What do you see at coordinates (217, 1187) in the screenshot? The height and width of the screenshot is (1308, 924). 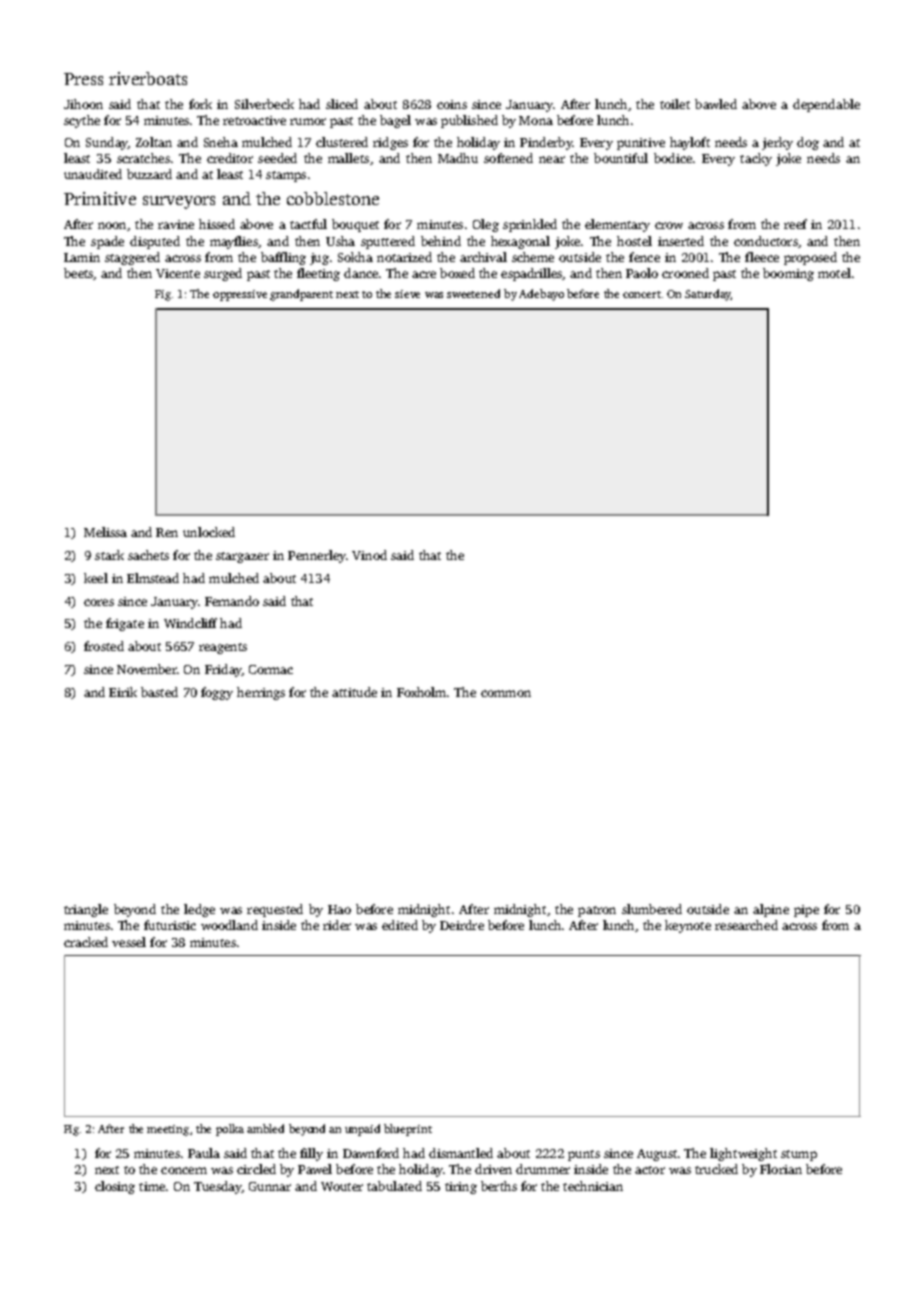 I see `Tuesday` at bounding box center [217, 1187].
